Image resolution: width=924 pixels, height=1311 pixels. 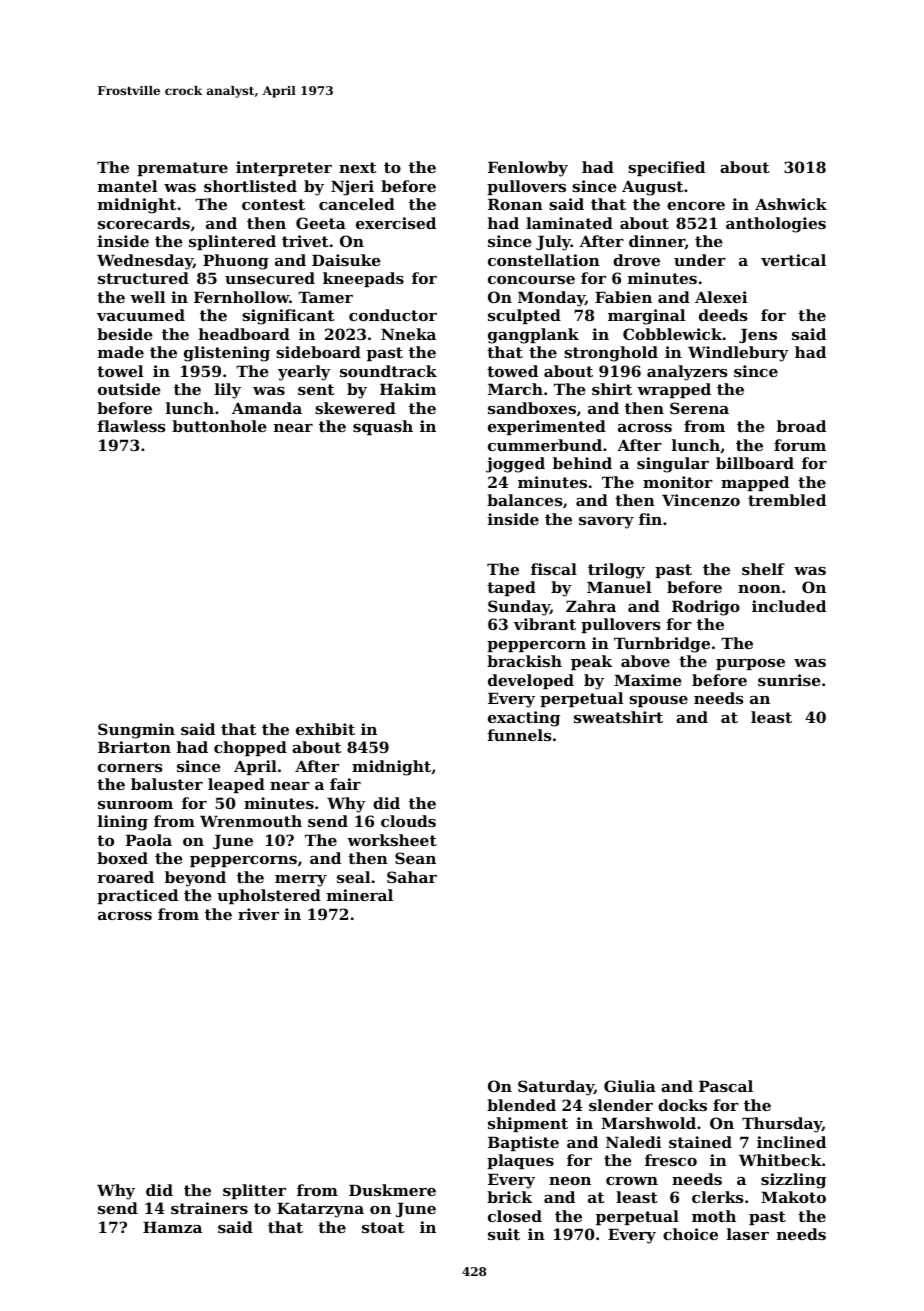 I want to click on marginal, so click(x=646, y=317).
